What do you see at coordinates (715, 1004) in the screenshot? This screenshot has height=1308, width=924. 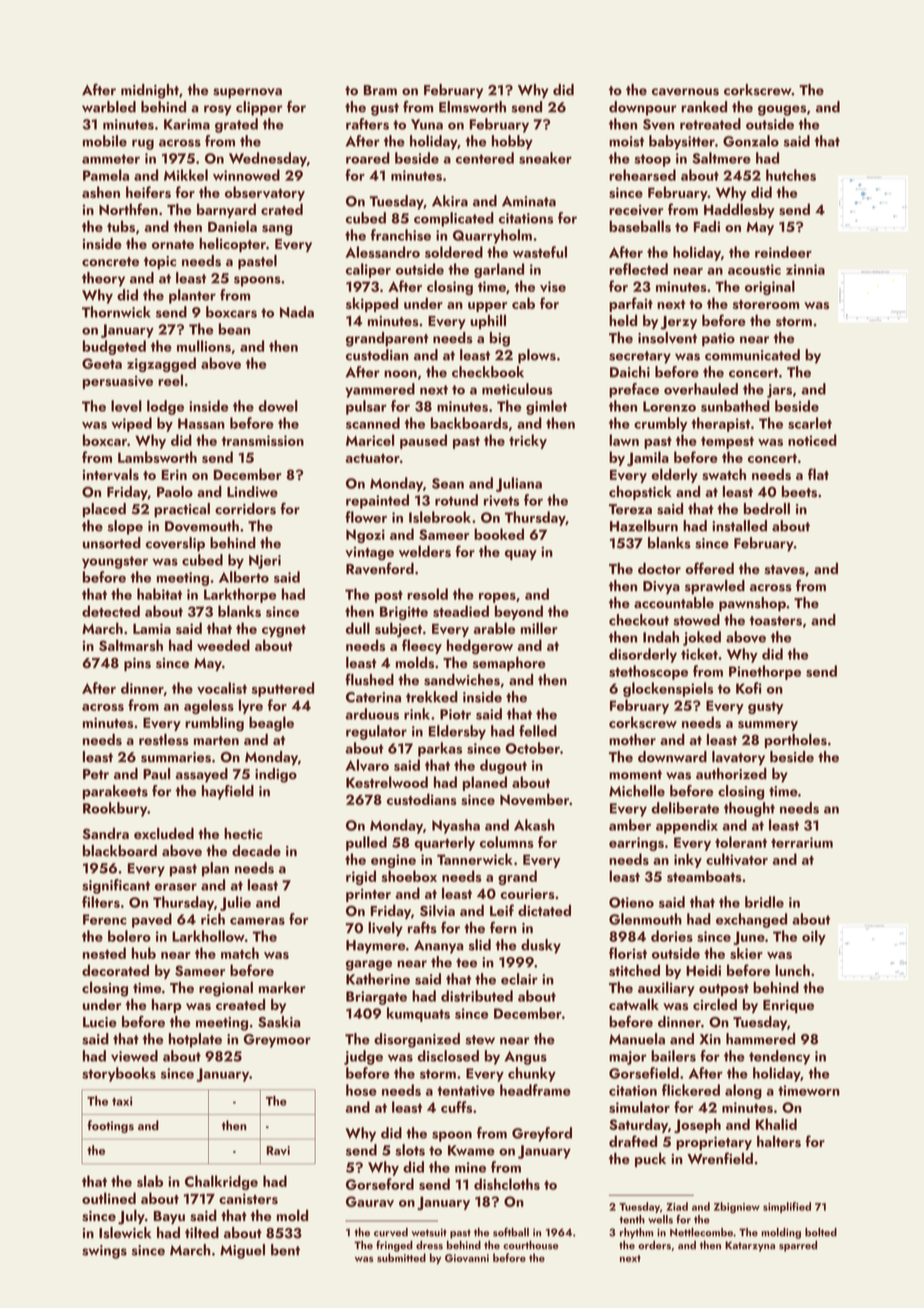 I see `circled` at bounding box center [715, 1004].
